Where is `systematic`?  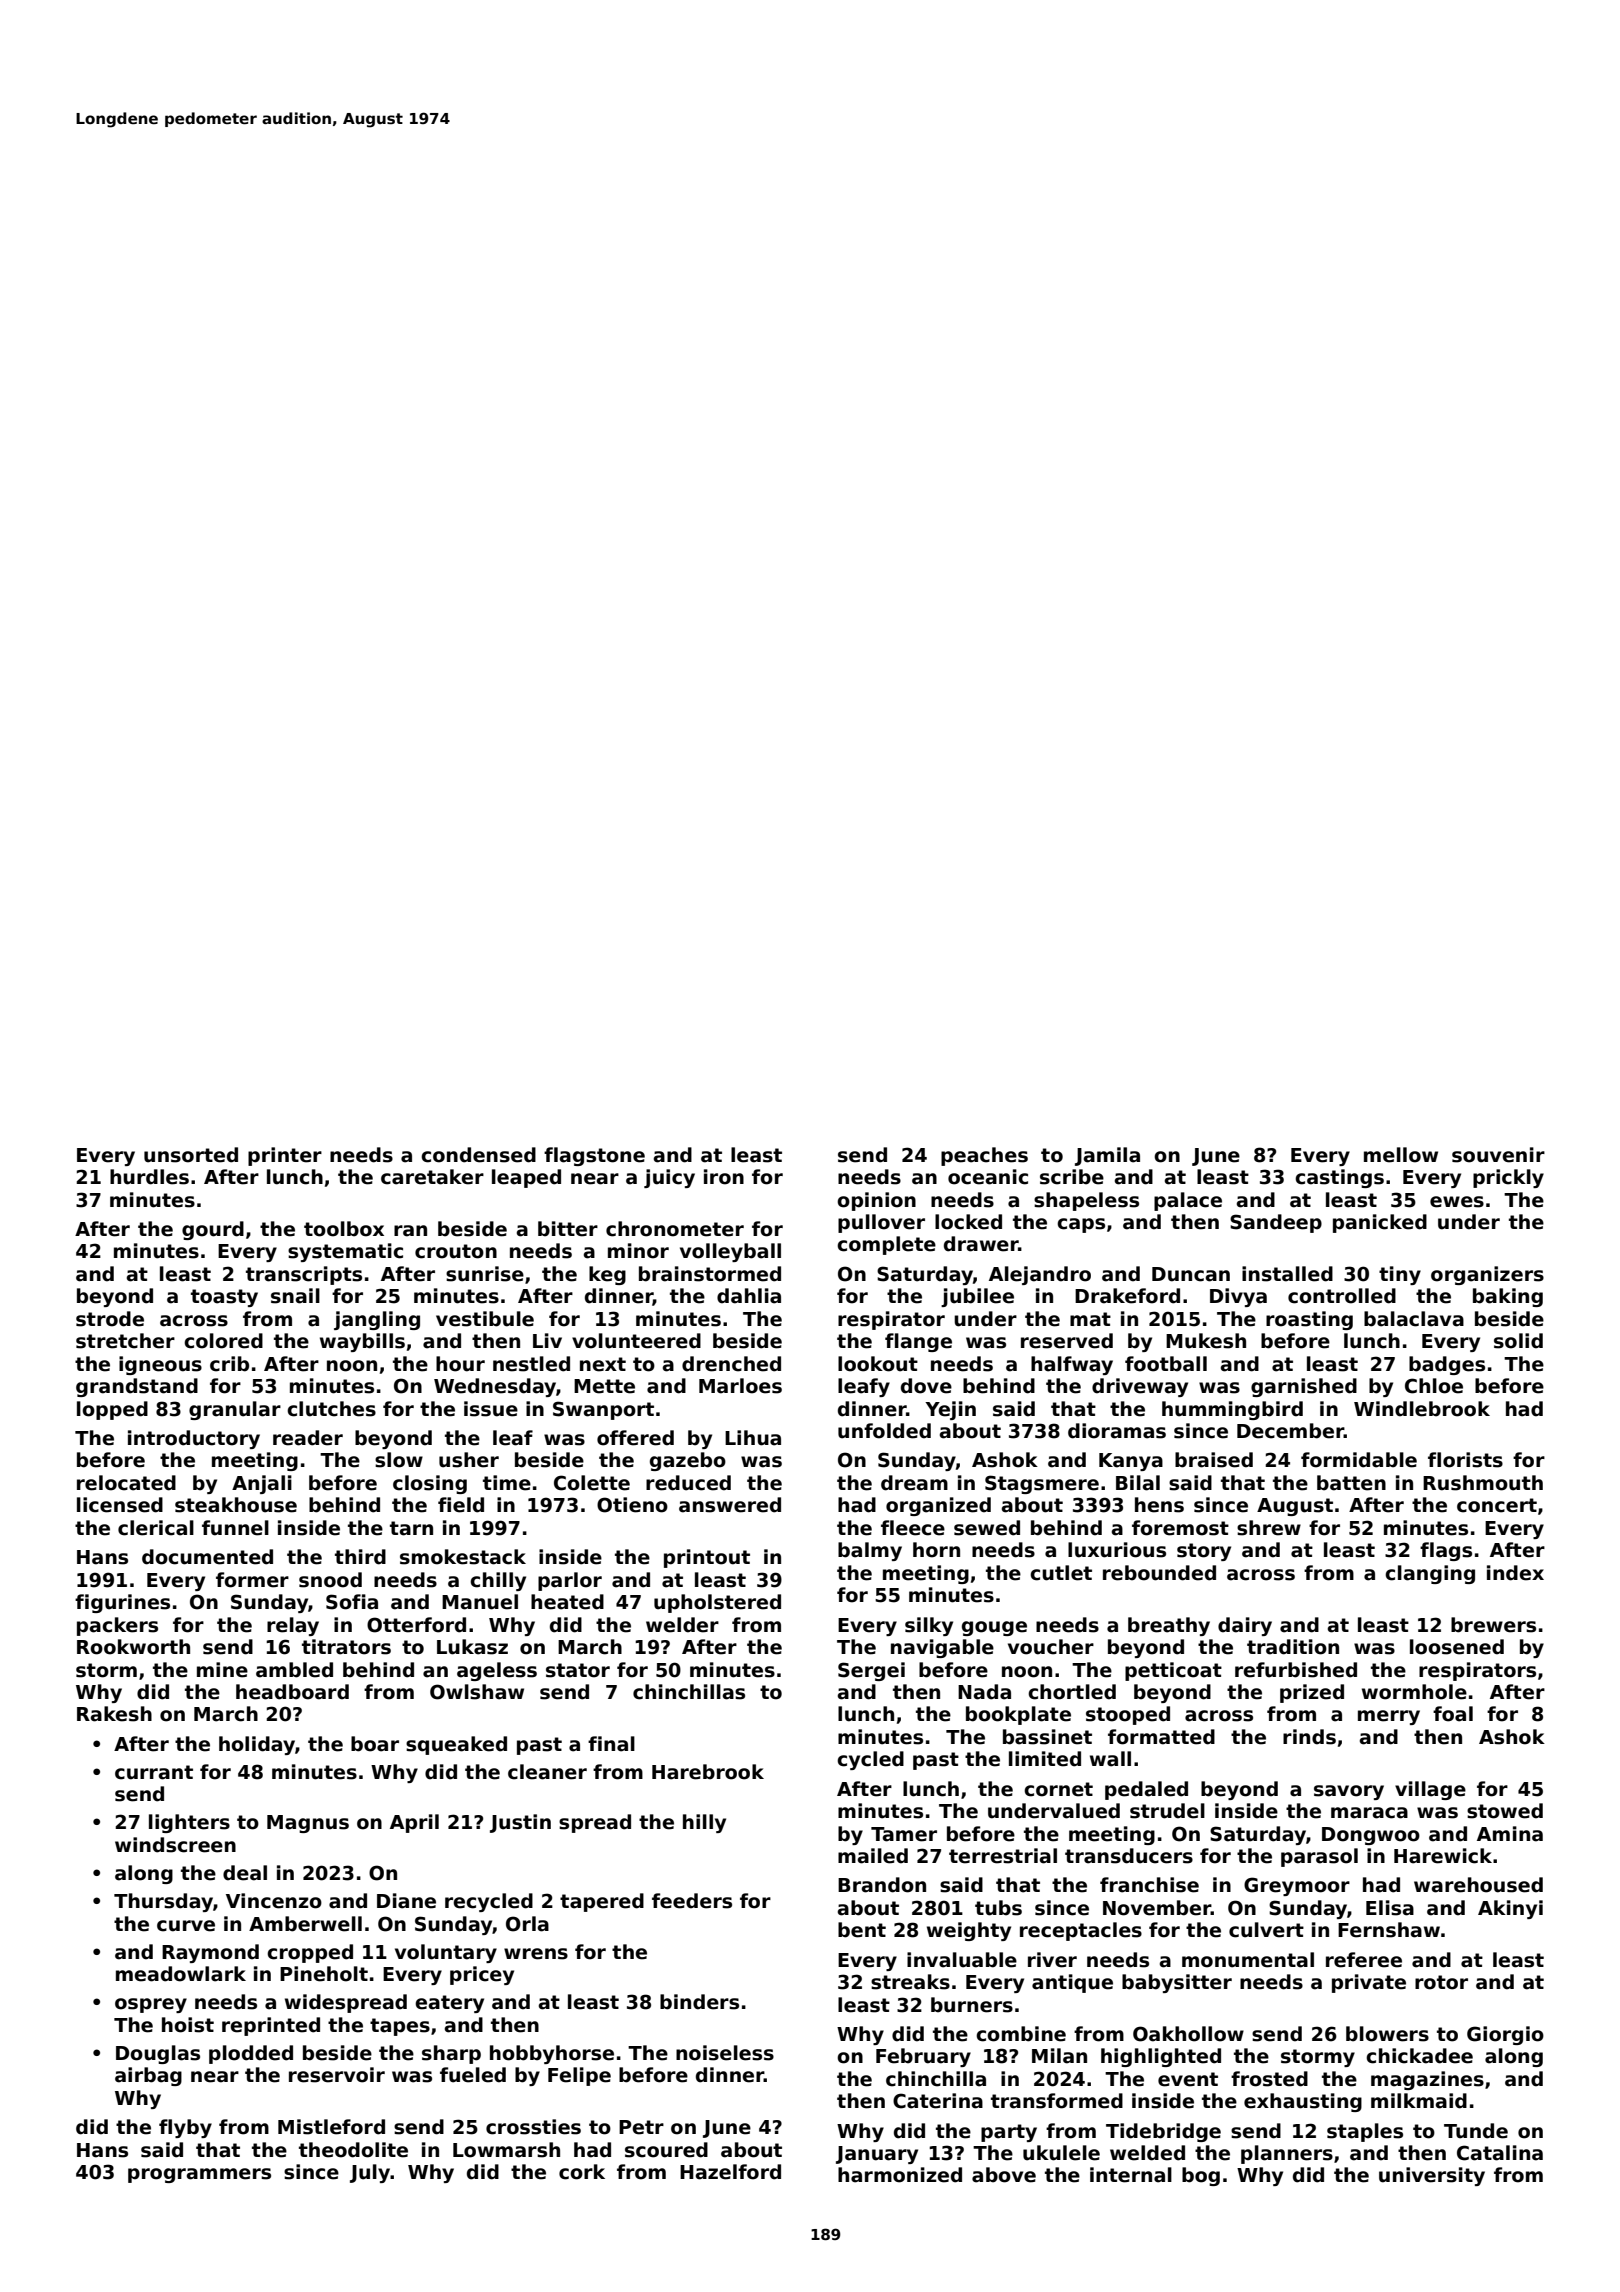 systematic is located at coordinates (345, 1252).
